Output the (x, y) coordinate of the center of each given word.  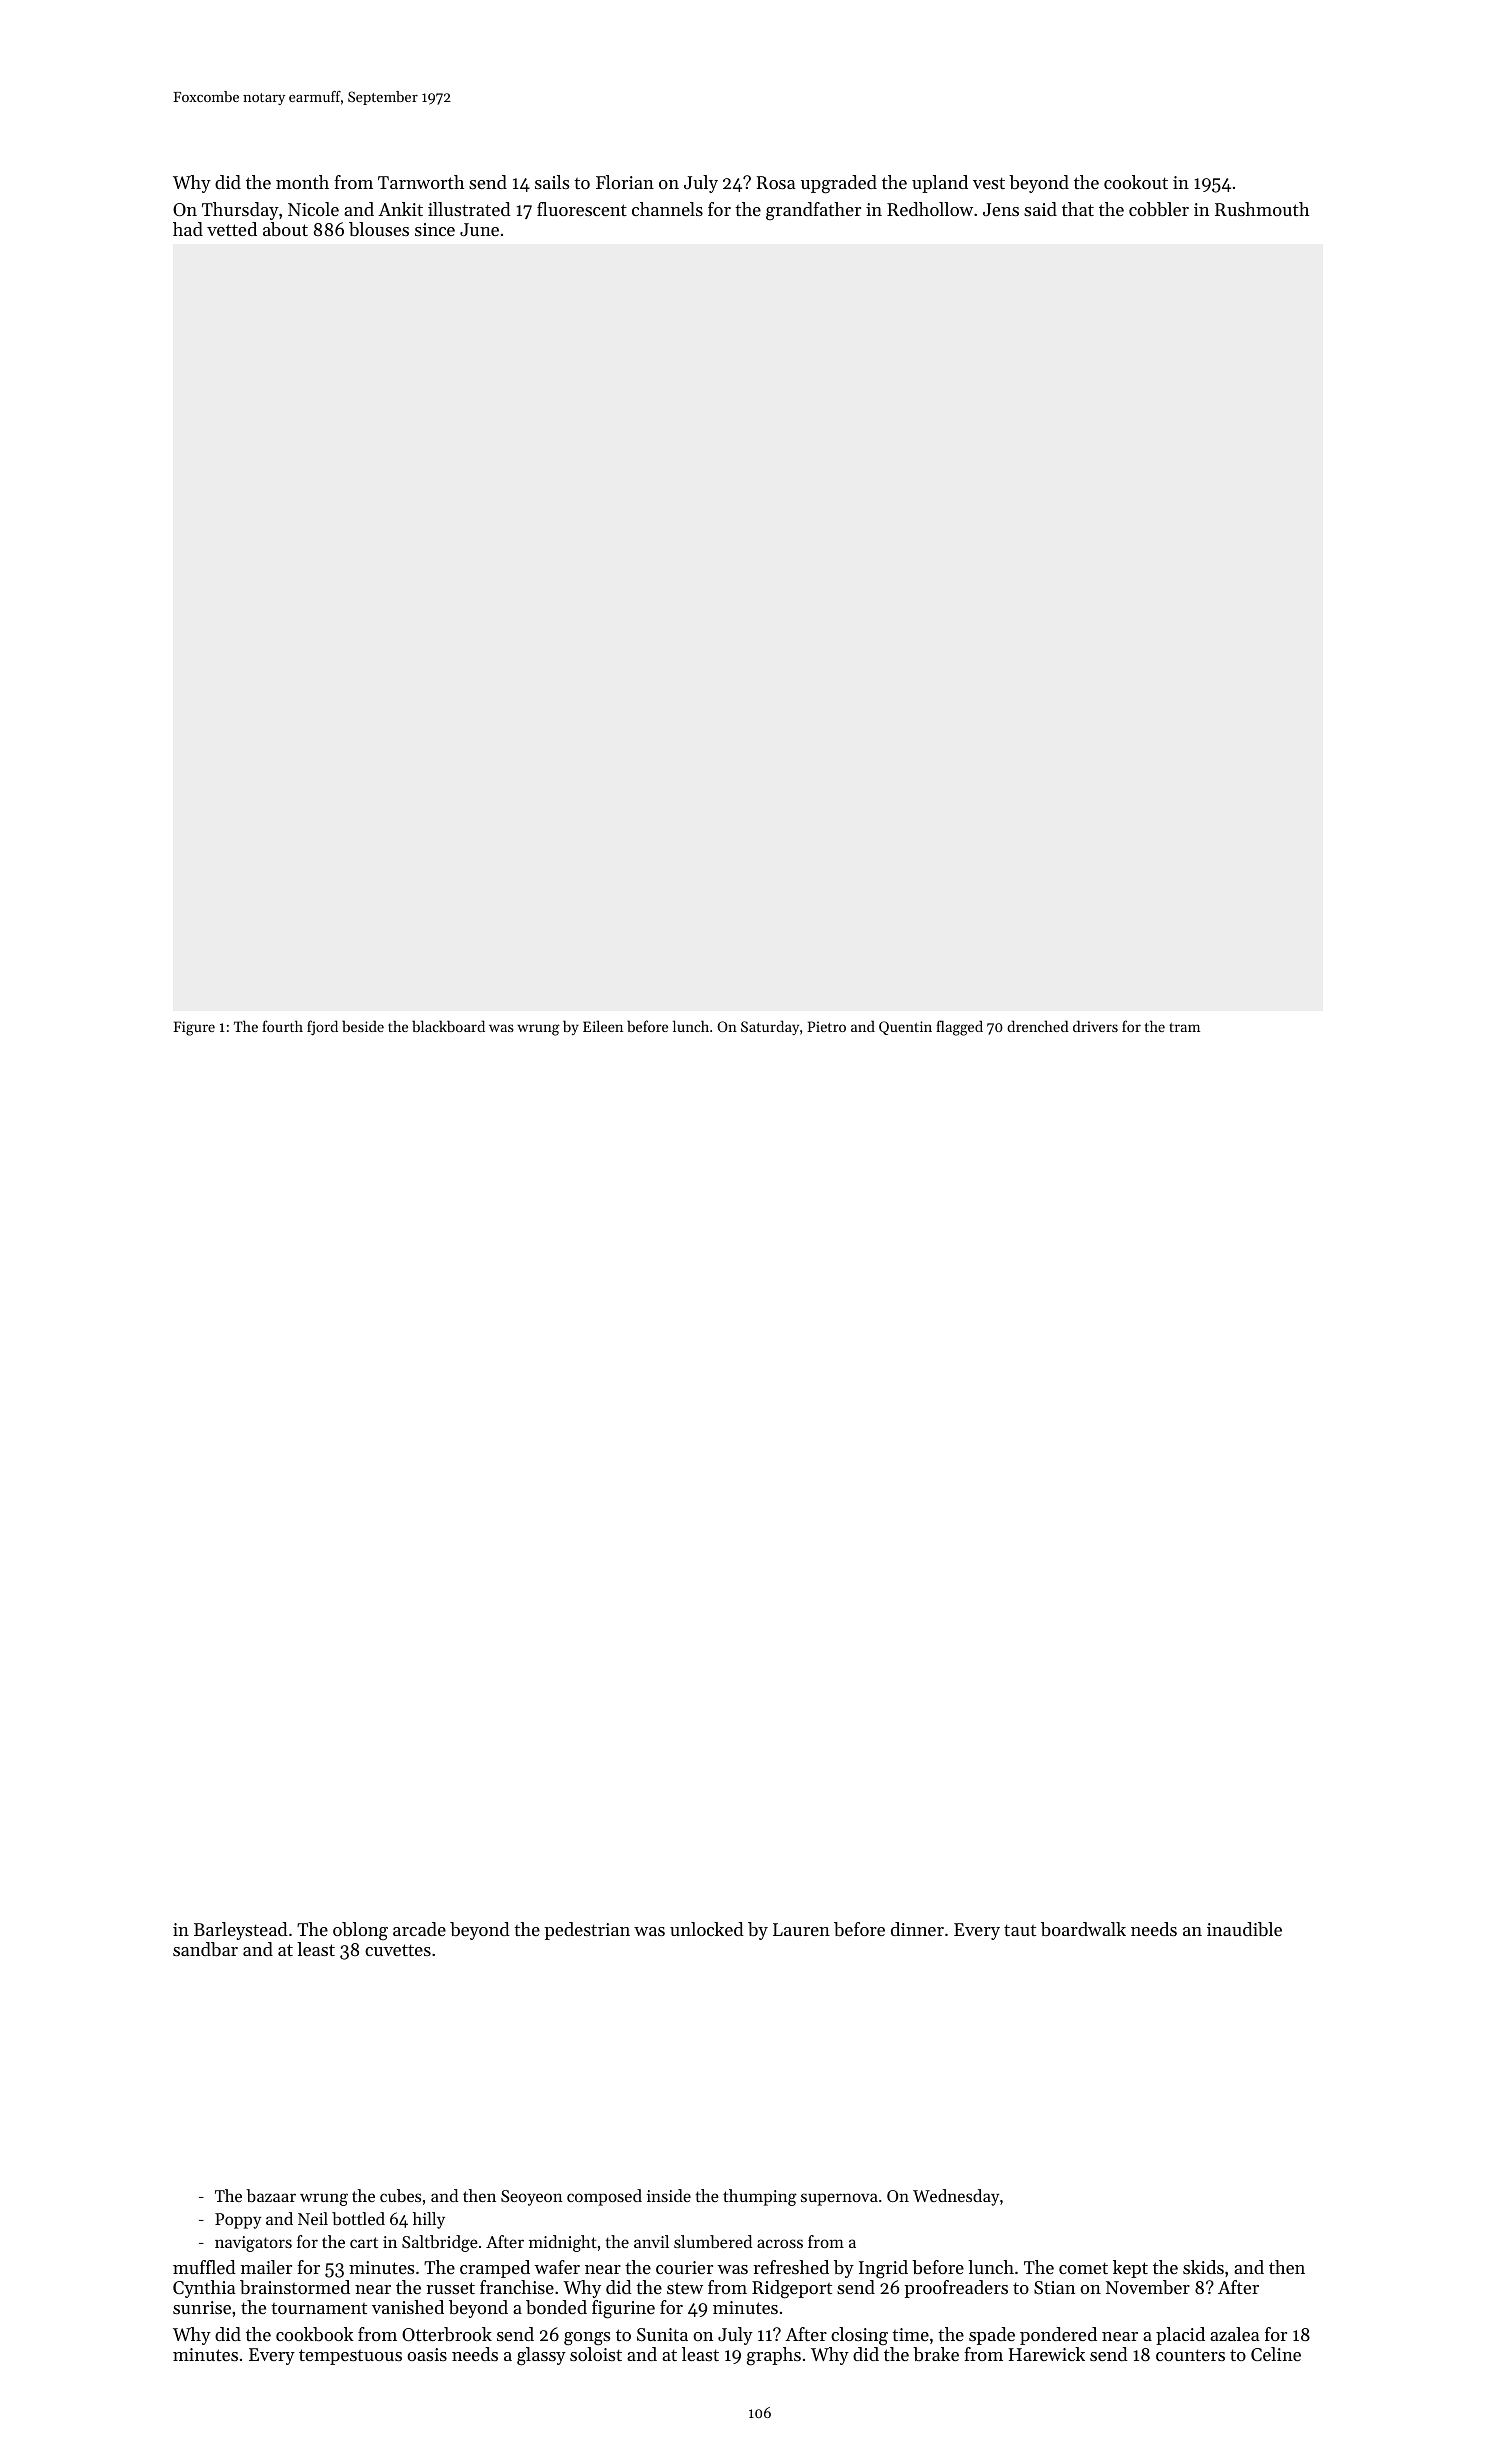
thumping (760, 2197)
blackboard (448, 1026)
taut (1020, 1930)
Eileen (603, 1026)
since (435, 229)
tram (1184, 1027)
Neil (313, 2218)
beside (363, 1026)
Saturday (770, 1027)
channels (667, 209)
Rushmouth (1262, 209)
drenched (1038, 1026)
